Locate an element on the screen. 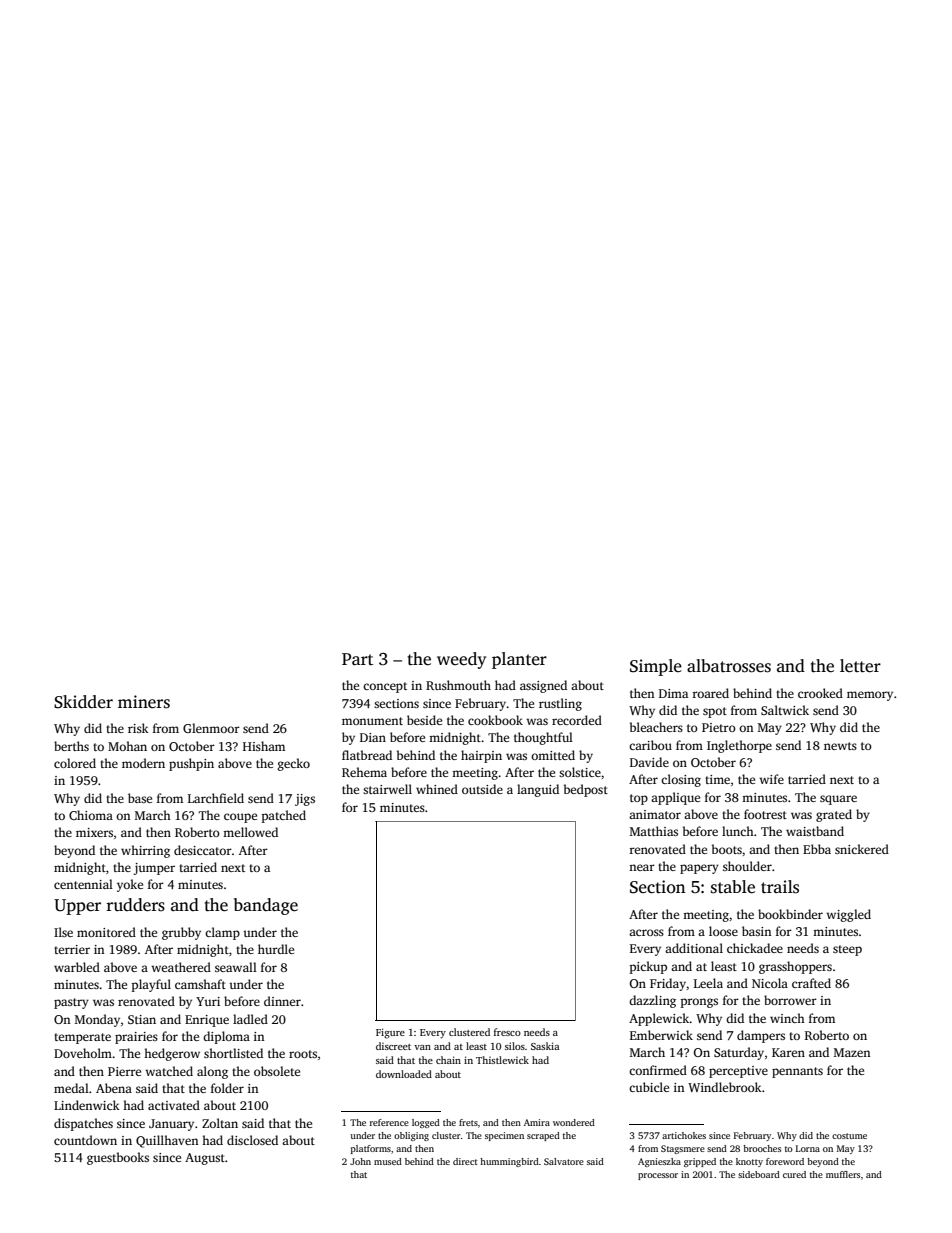 Image resolution: width=952 pixels, height=1233 pixels. Nicola is located at coordinates (770, 983).
